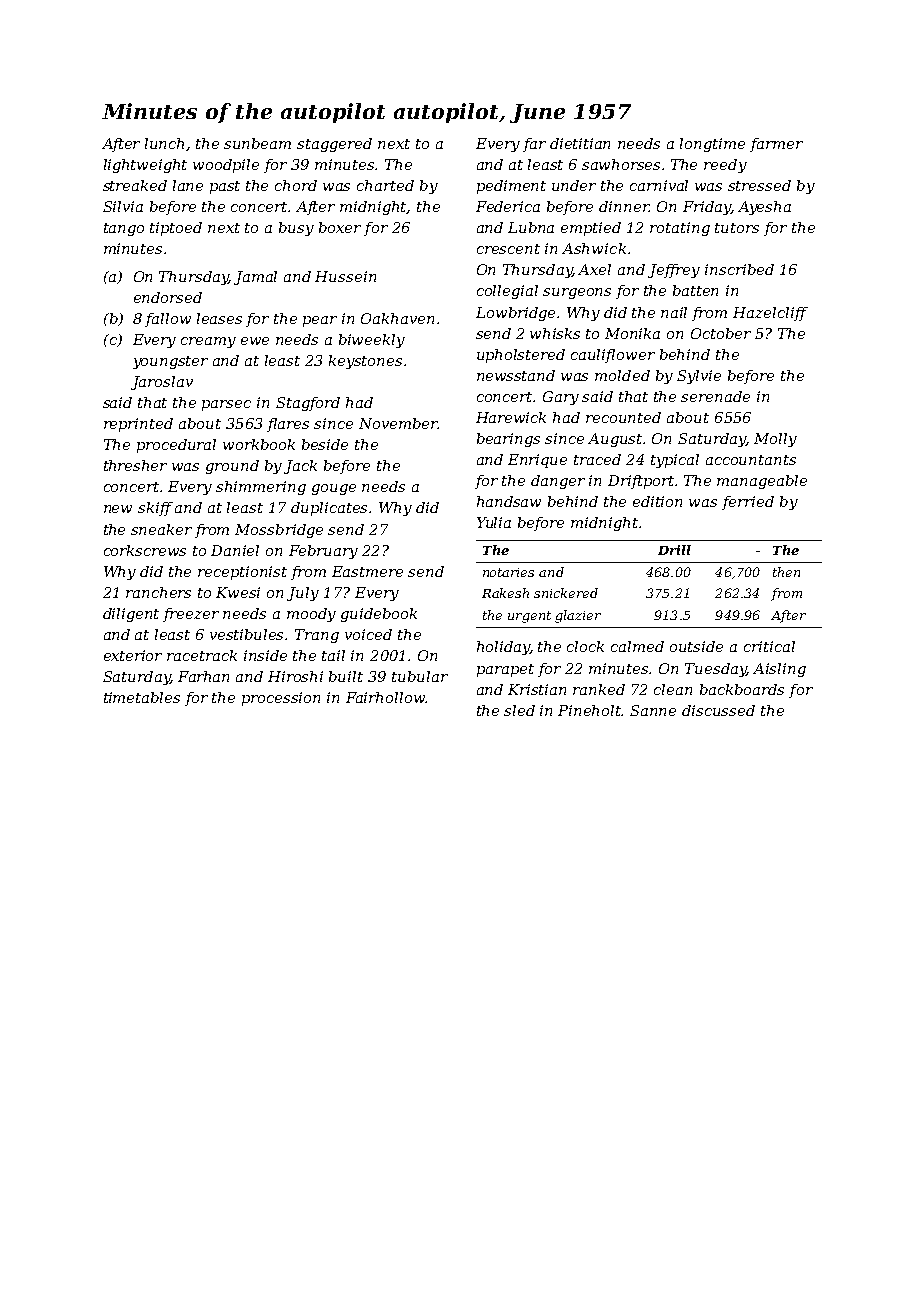 This page has height=1314, width=924. What do you see at coordinates (721, 333) in the page?
I see `October` at bounding box center [721, 333].
